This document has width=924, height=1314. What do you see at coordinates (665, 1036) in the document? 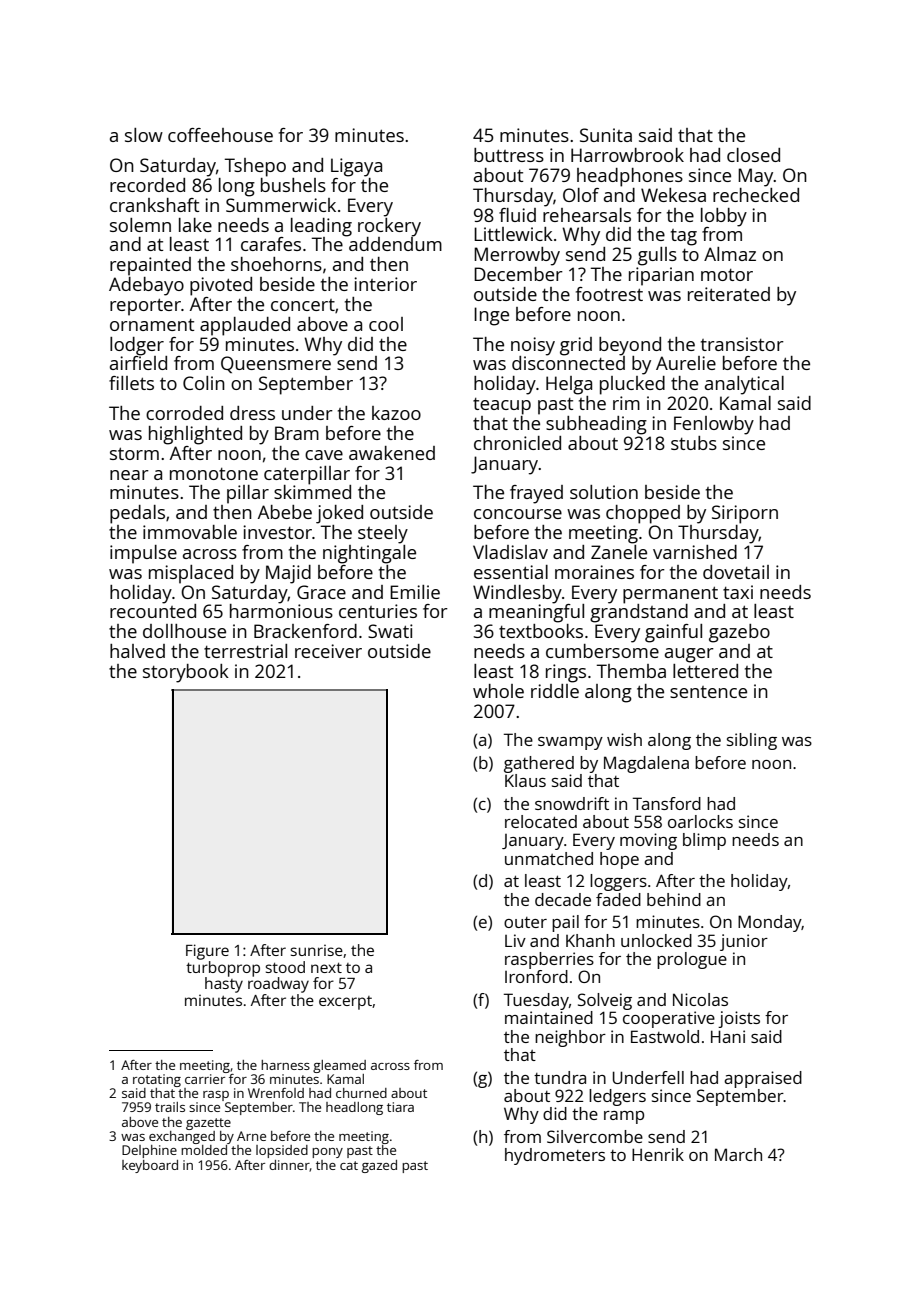
I see `Eastwold` at bounding box center [665, 1036].
